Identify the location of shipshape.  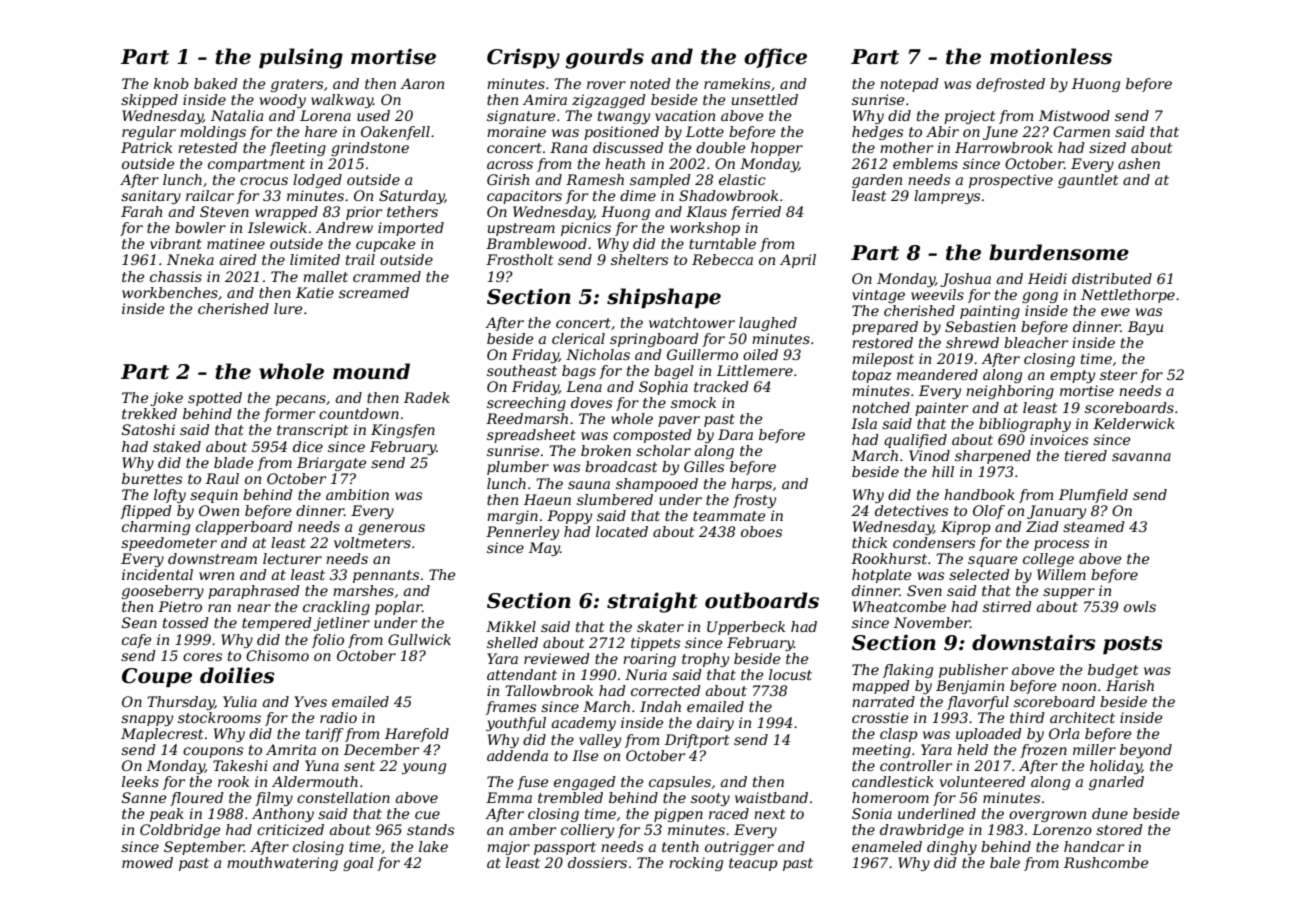
(664, 298).
